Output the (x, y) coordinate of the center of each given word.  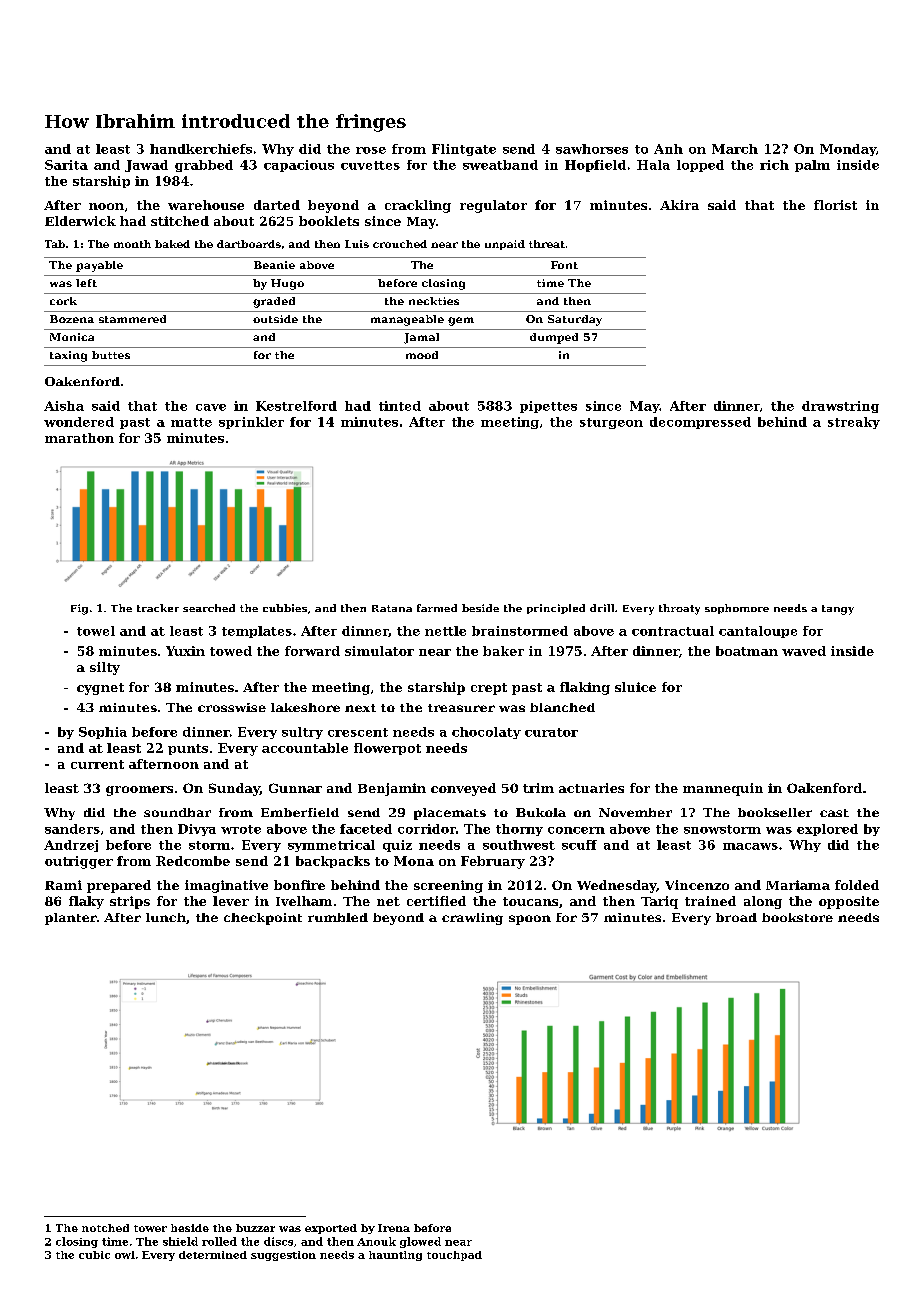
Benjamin (392, 789)
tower (150, 1228)
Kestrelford (296, 406)
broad (736, 917)
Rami (63, 885)
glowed (420, 1242)
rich (774, 165)
